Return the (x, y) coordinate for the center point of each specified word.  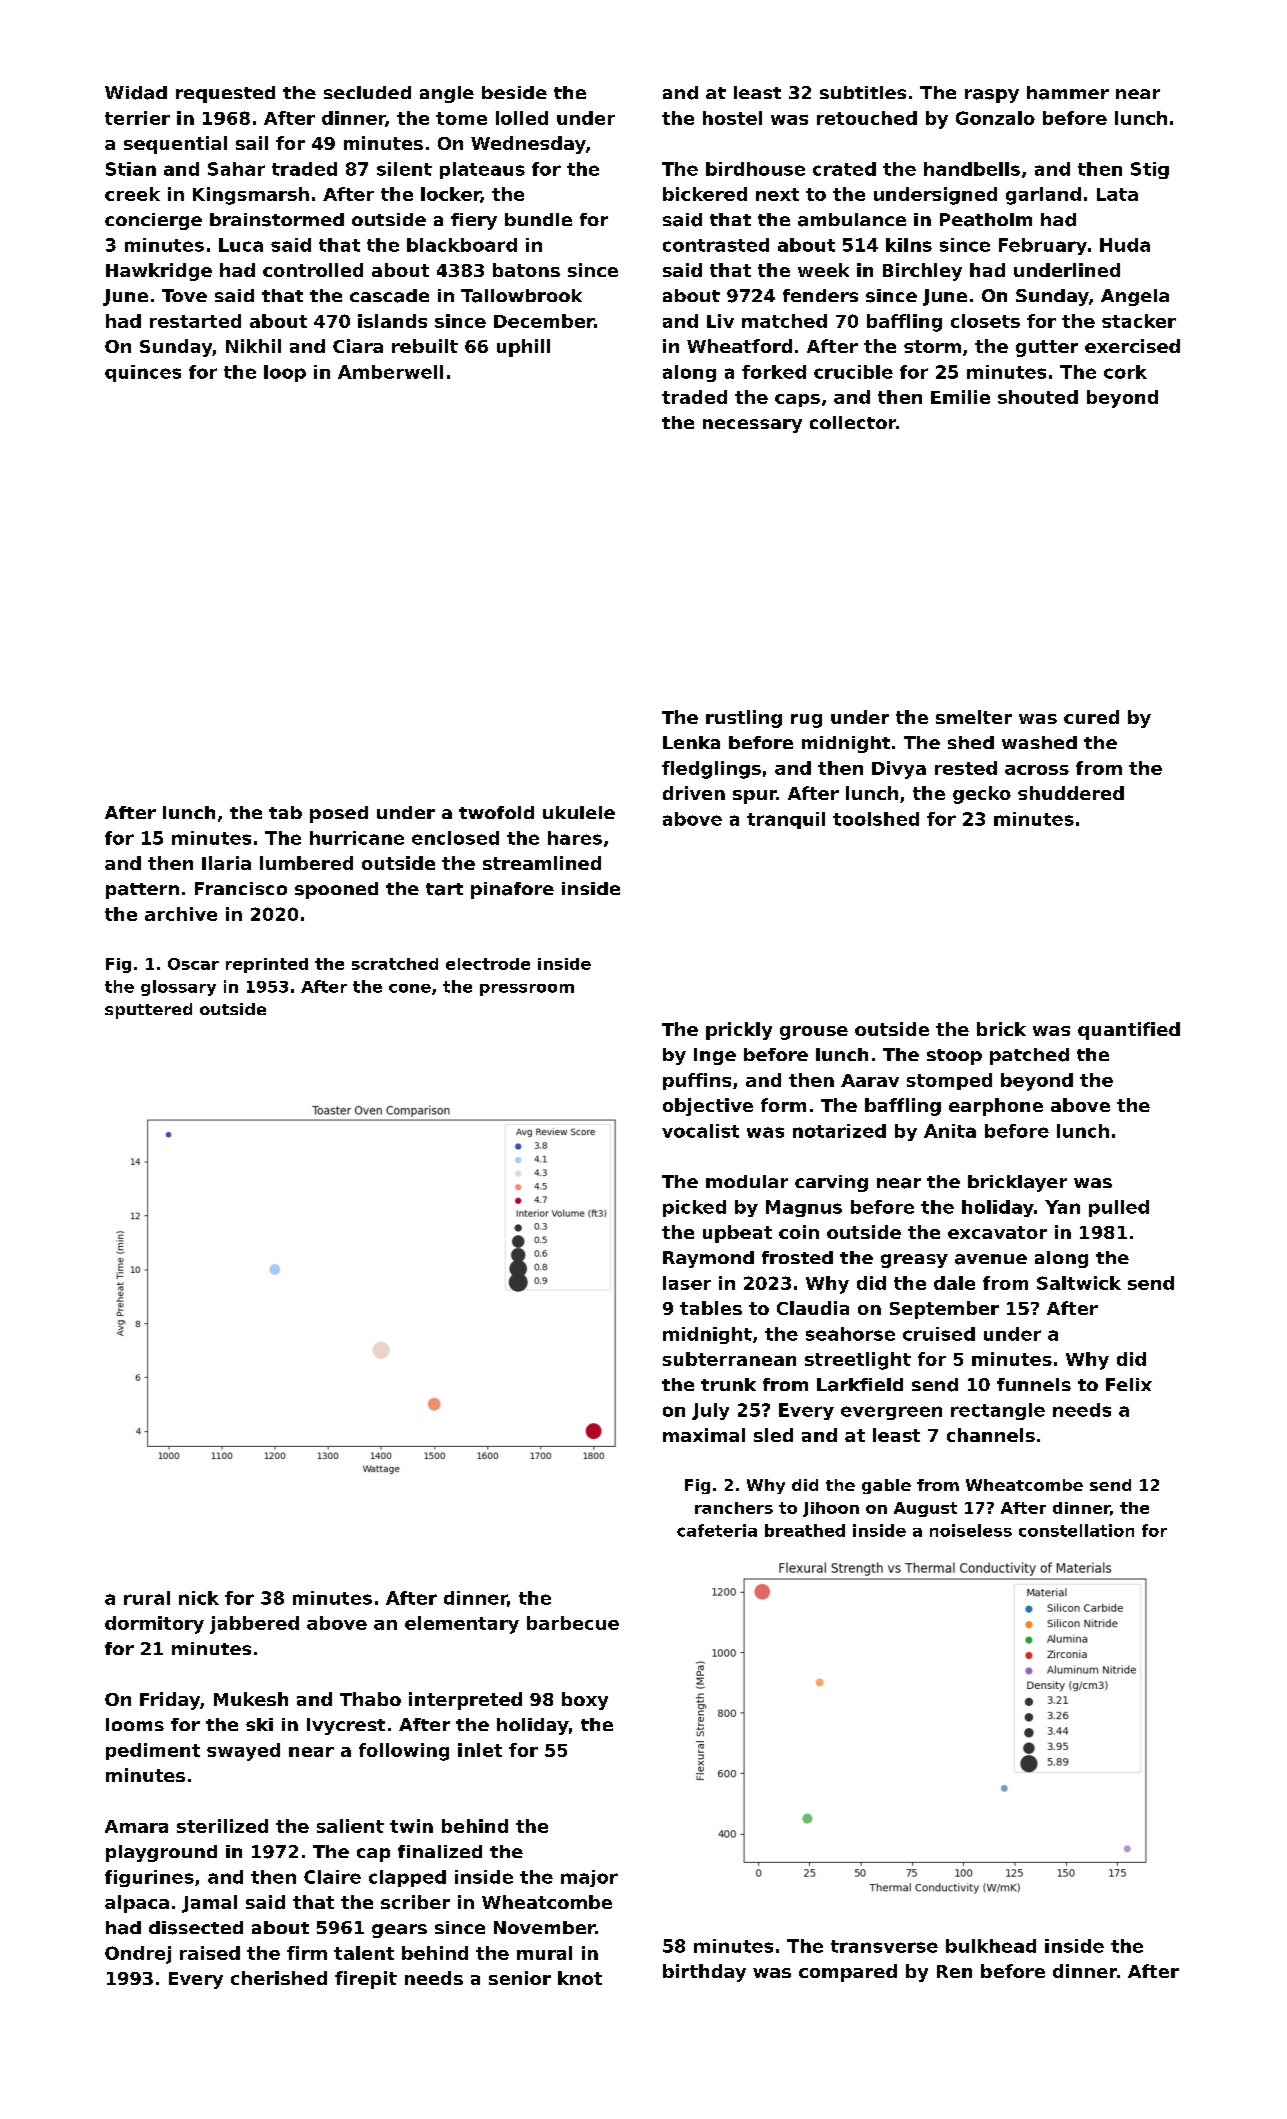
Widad (136, 93)
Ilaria (226, 863)
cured (1091, 717)
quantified (1129, 1031)
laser (687, 1283)
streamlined (542, 863)
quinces (143, 373)
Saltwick (1079, 1283)
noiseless (971, 1530)
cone (410, 988)
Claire (332, 1877)
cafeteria (717, 1530)
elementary (462, 1625)
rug (806, 721)
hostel (732, 118)
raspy (992, 96)
